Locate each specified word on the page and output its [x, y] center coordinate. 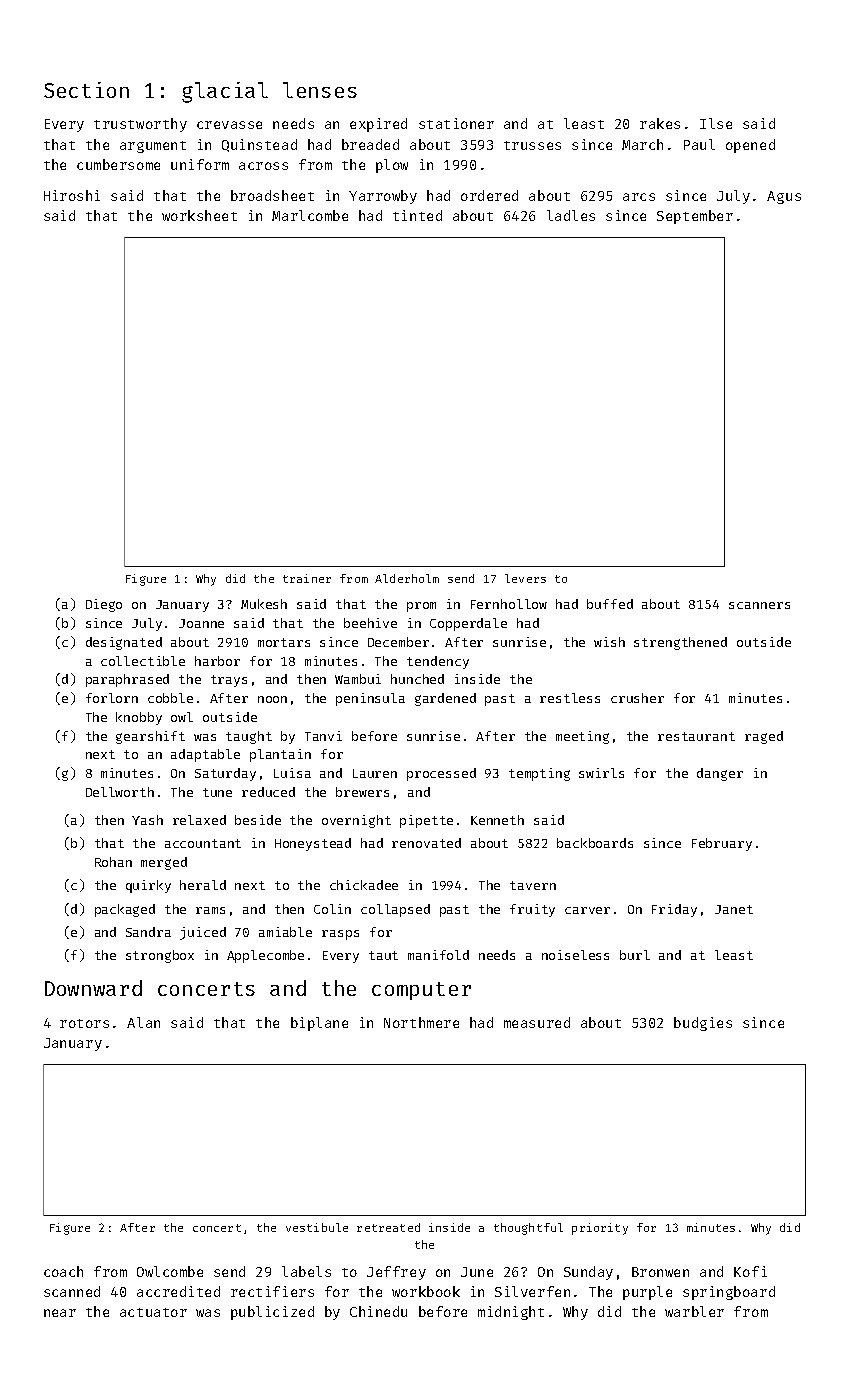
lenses [320, 90]
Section [86, 90]
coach [63, 1271]
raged [764, 737]
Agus [784, 197]
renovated [426, 843]
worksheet [199, 215]
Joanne [201, 623]
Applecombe [265, 956]
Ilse [716, 123]
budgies [703, 1024]
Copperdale [468, 624]
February [722, 844]
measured [537, 1022]
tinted [417, 215]
